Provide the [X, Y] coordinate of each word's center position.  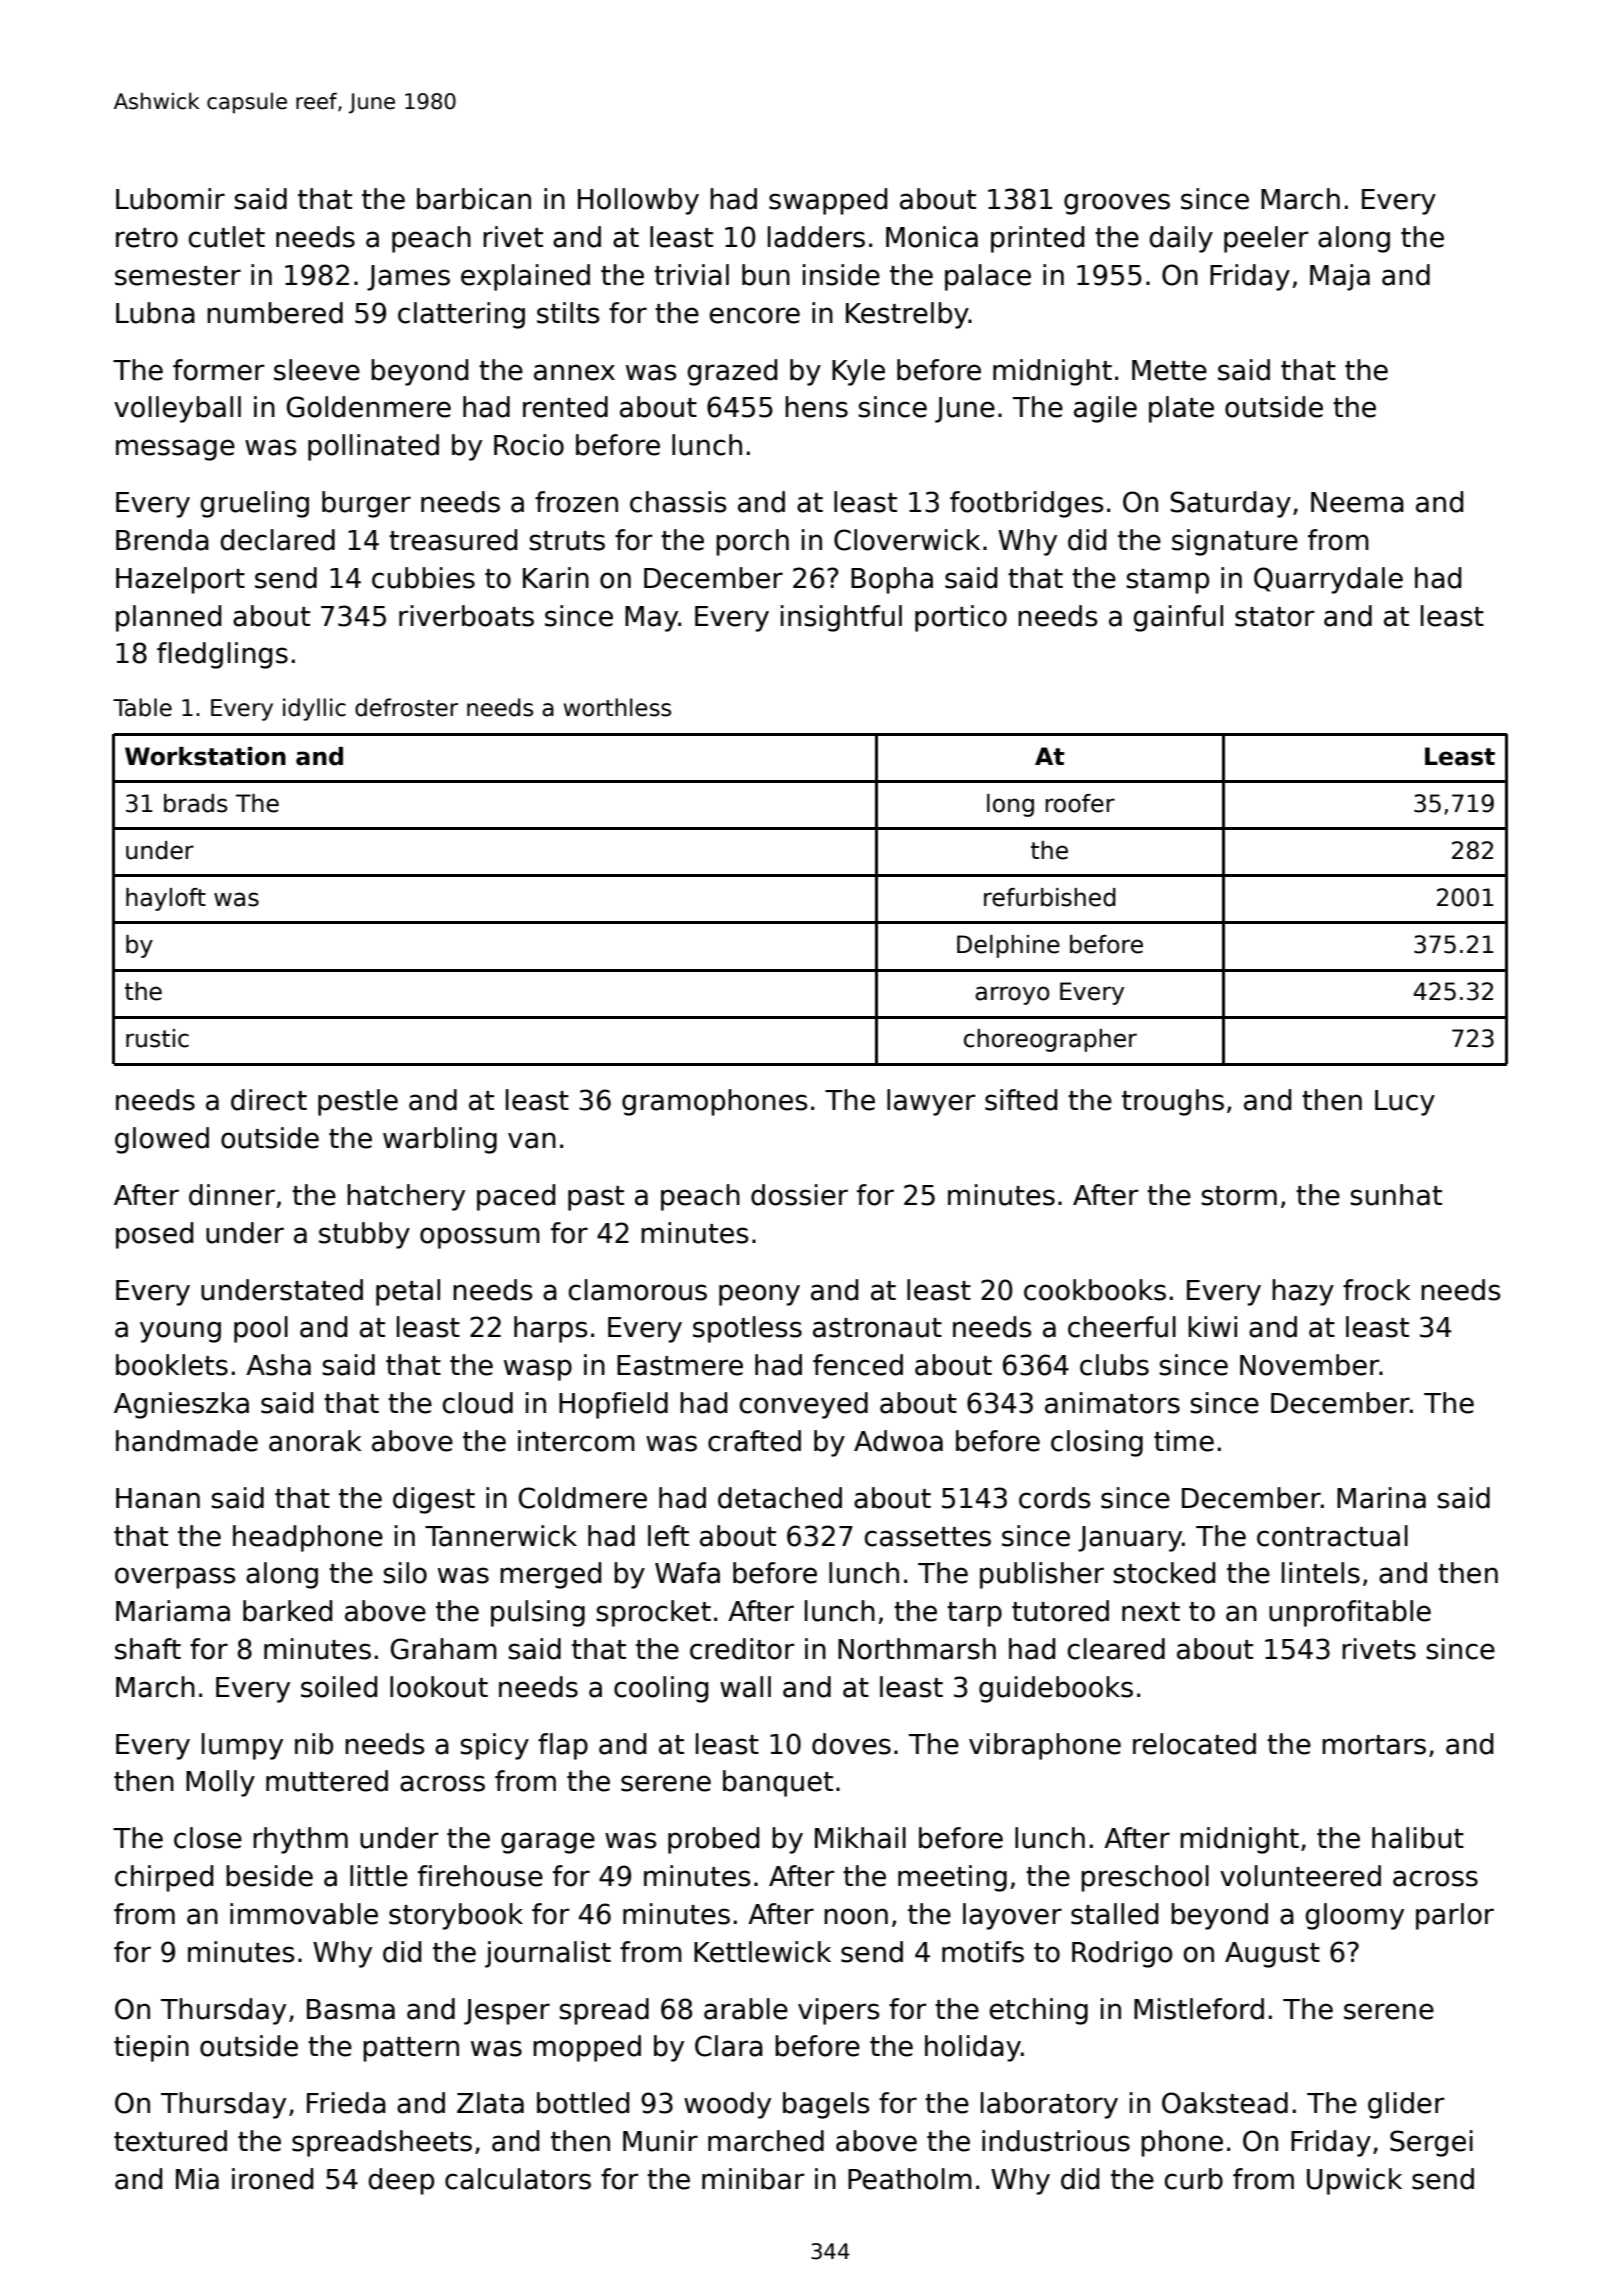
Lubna [155, 313]
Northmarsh [917, 1649]
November [1310, 1365]
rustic [157, 1038]
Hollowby [638, 201]
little [379, 1876]
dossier [799, 1195]
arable [746, 2009]
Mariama [173, 1611]
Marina [1381, 1498]
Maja [1340, 277]
